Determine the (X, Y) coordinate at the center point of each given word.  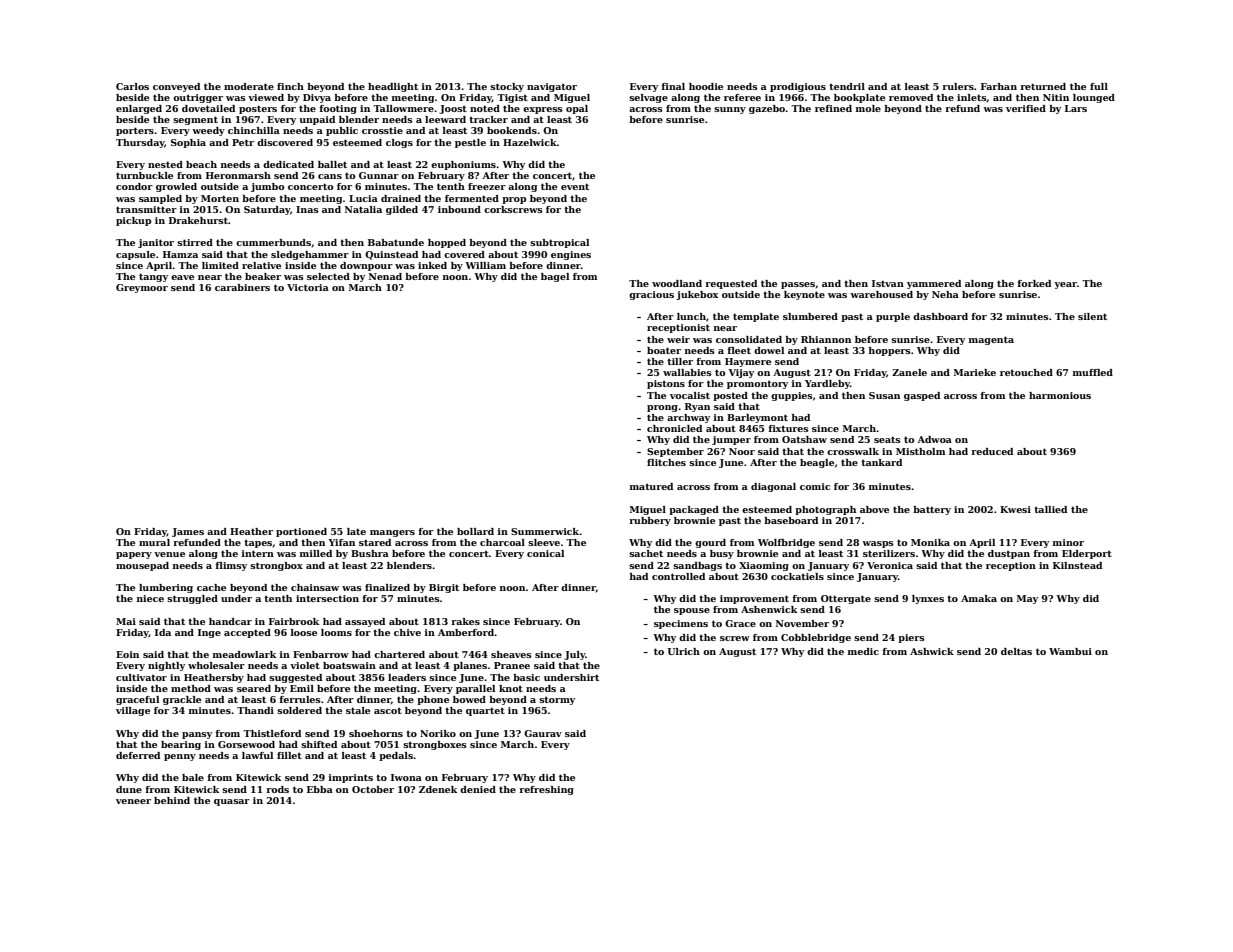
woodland (677, 283)
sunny (730, 110)
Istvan (888, 283)
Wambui (1070, 651)
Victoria (308, 287)
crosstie (382, 130)
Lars (1076, 108)
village (133, 711)
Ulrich (684, 651)
